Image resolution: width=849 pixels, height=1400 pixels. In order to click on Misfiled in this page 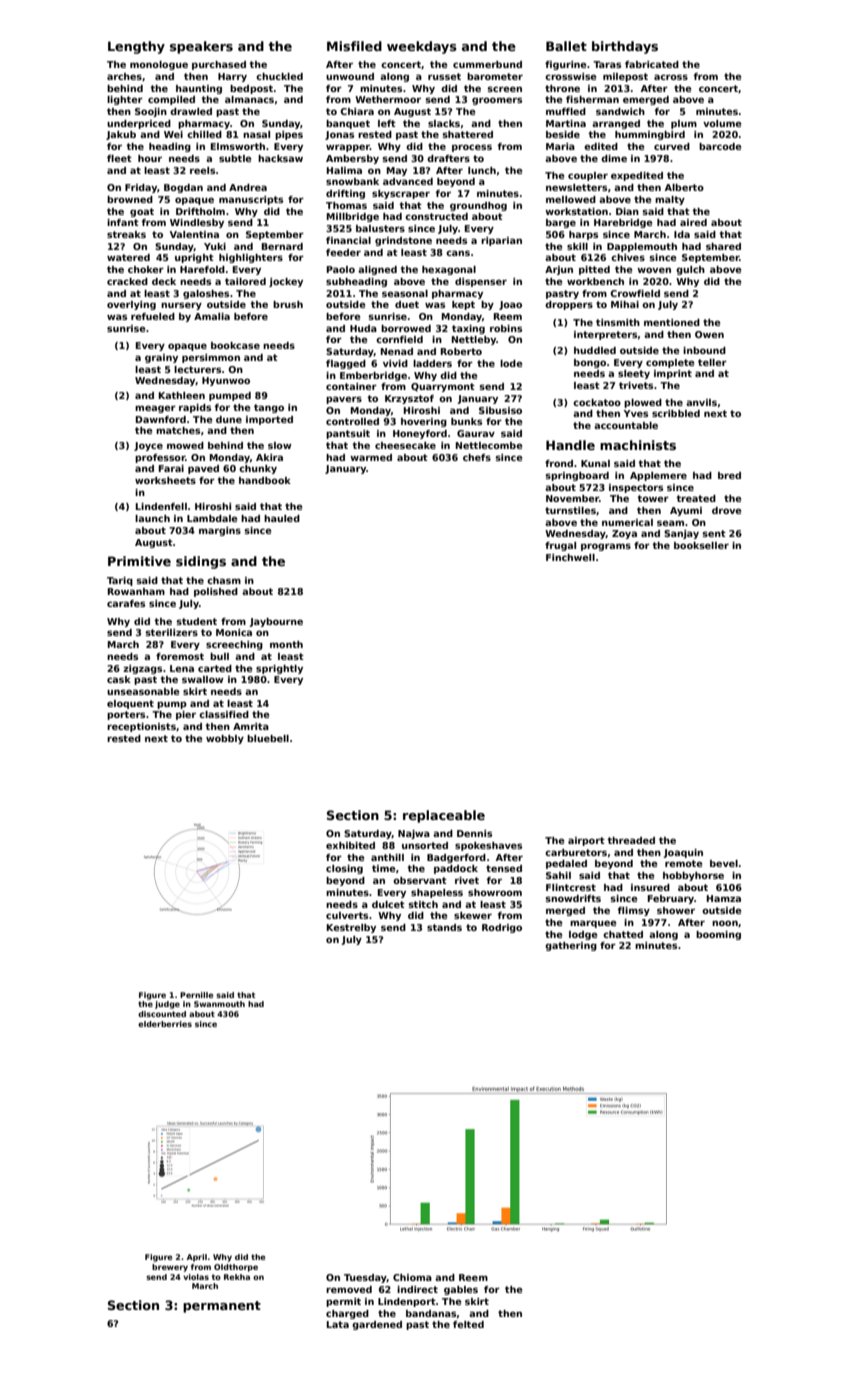, I will do `click(354, 46)`.
